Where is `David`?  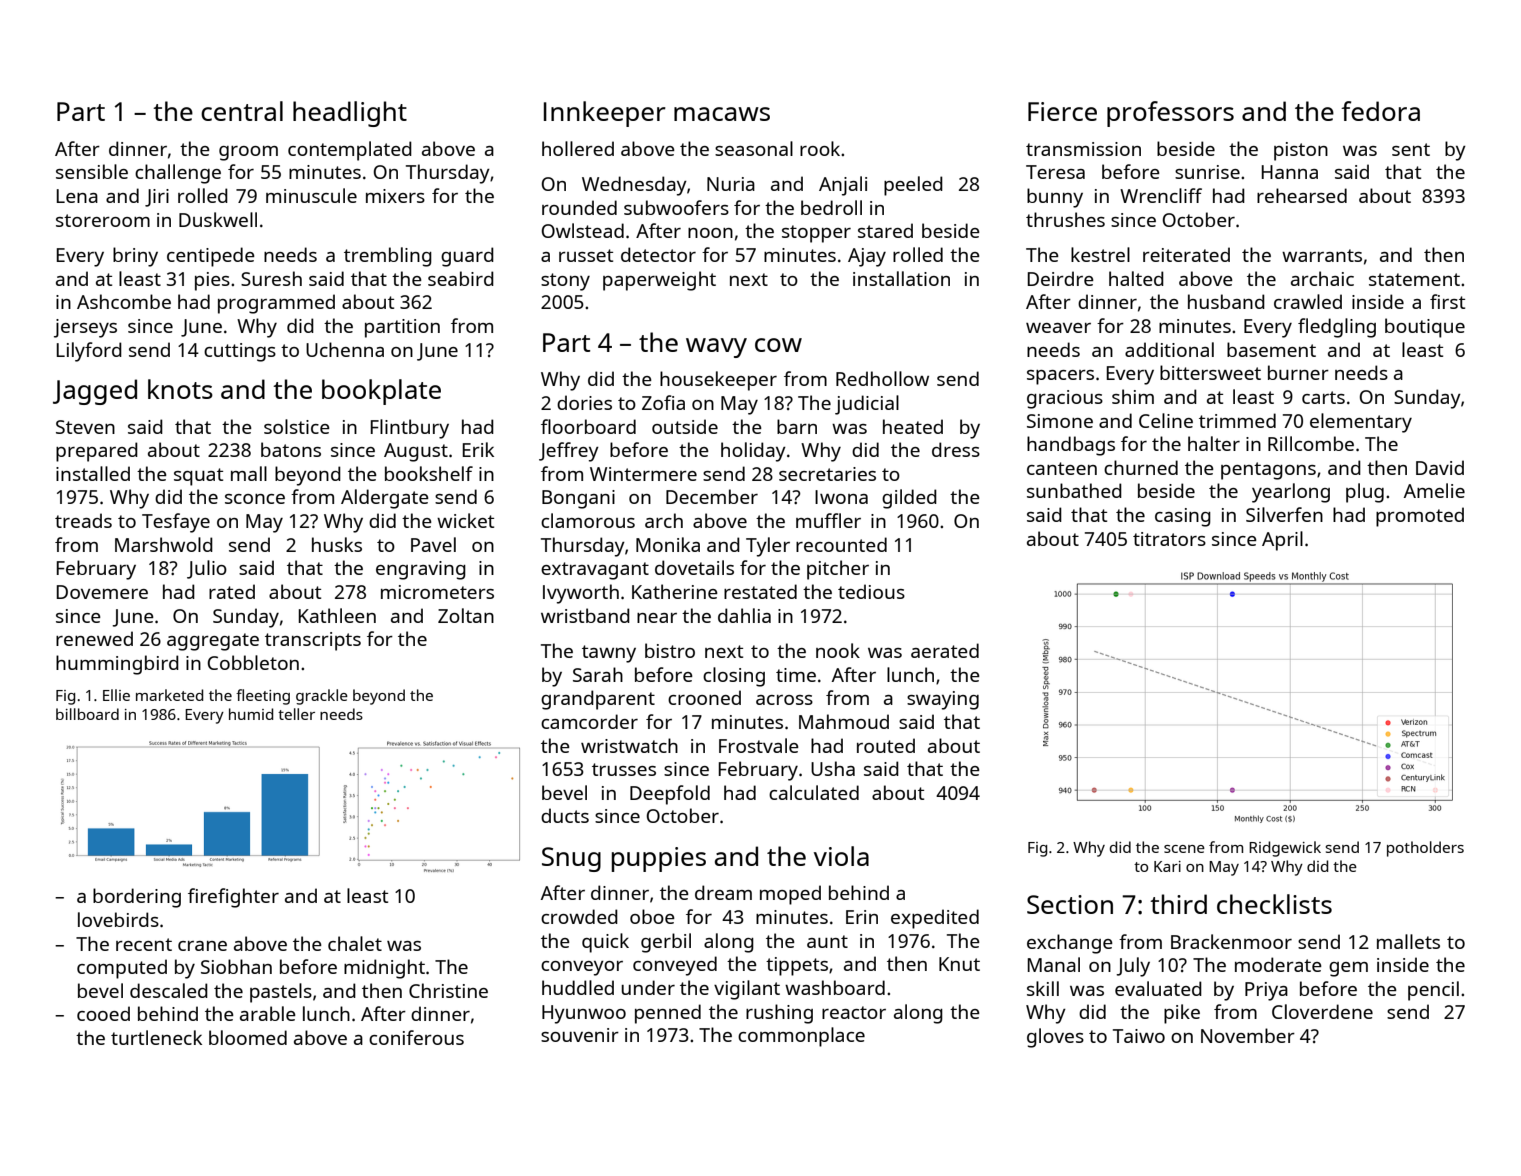 David is located at coordinates (1440, 467).
